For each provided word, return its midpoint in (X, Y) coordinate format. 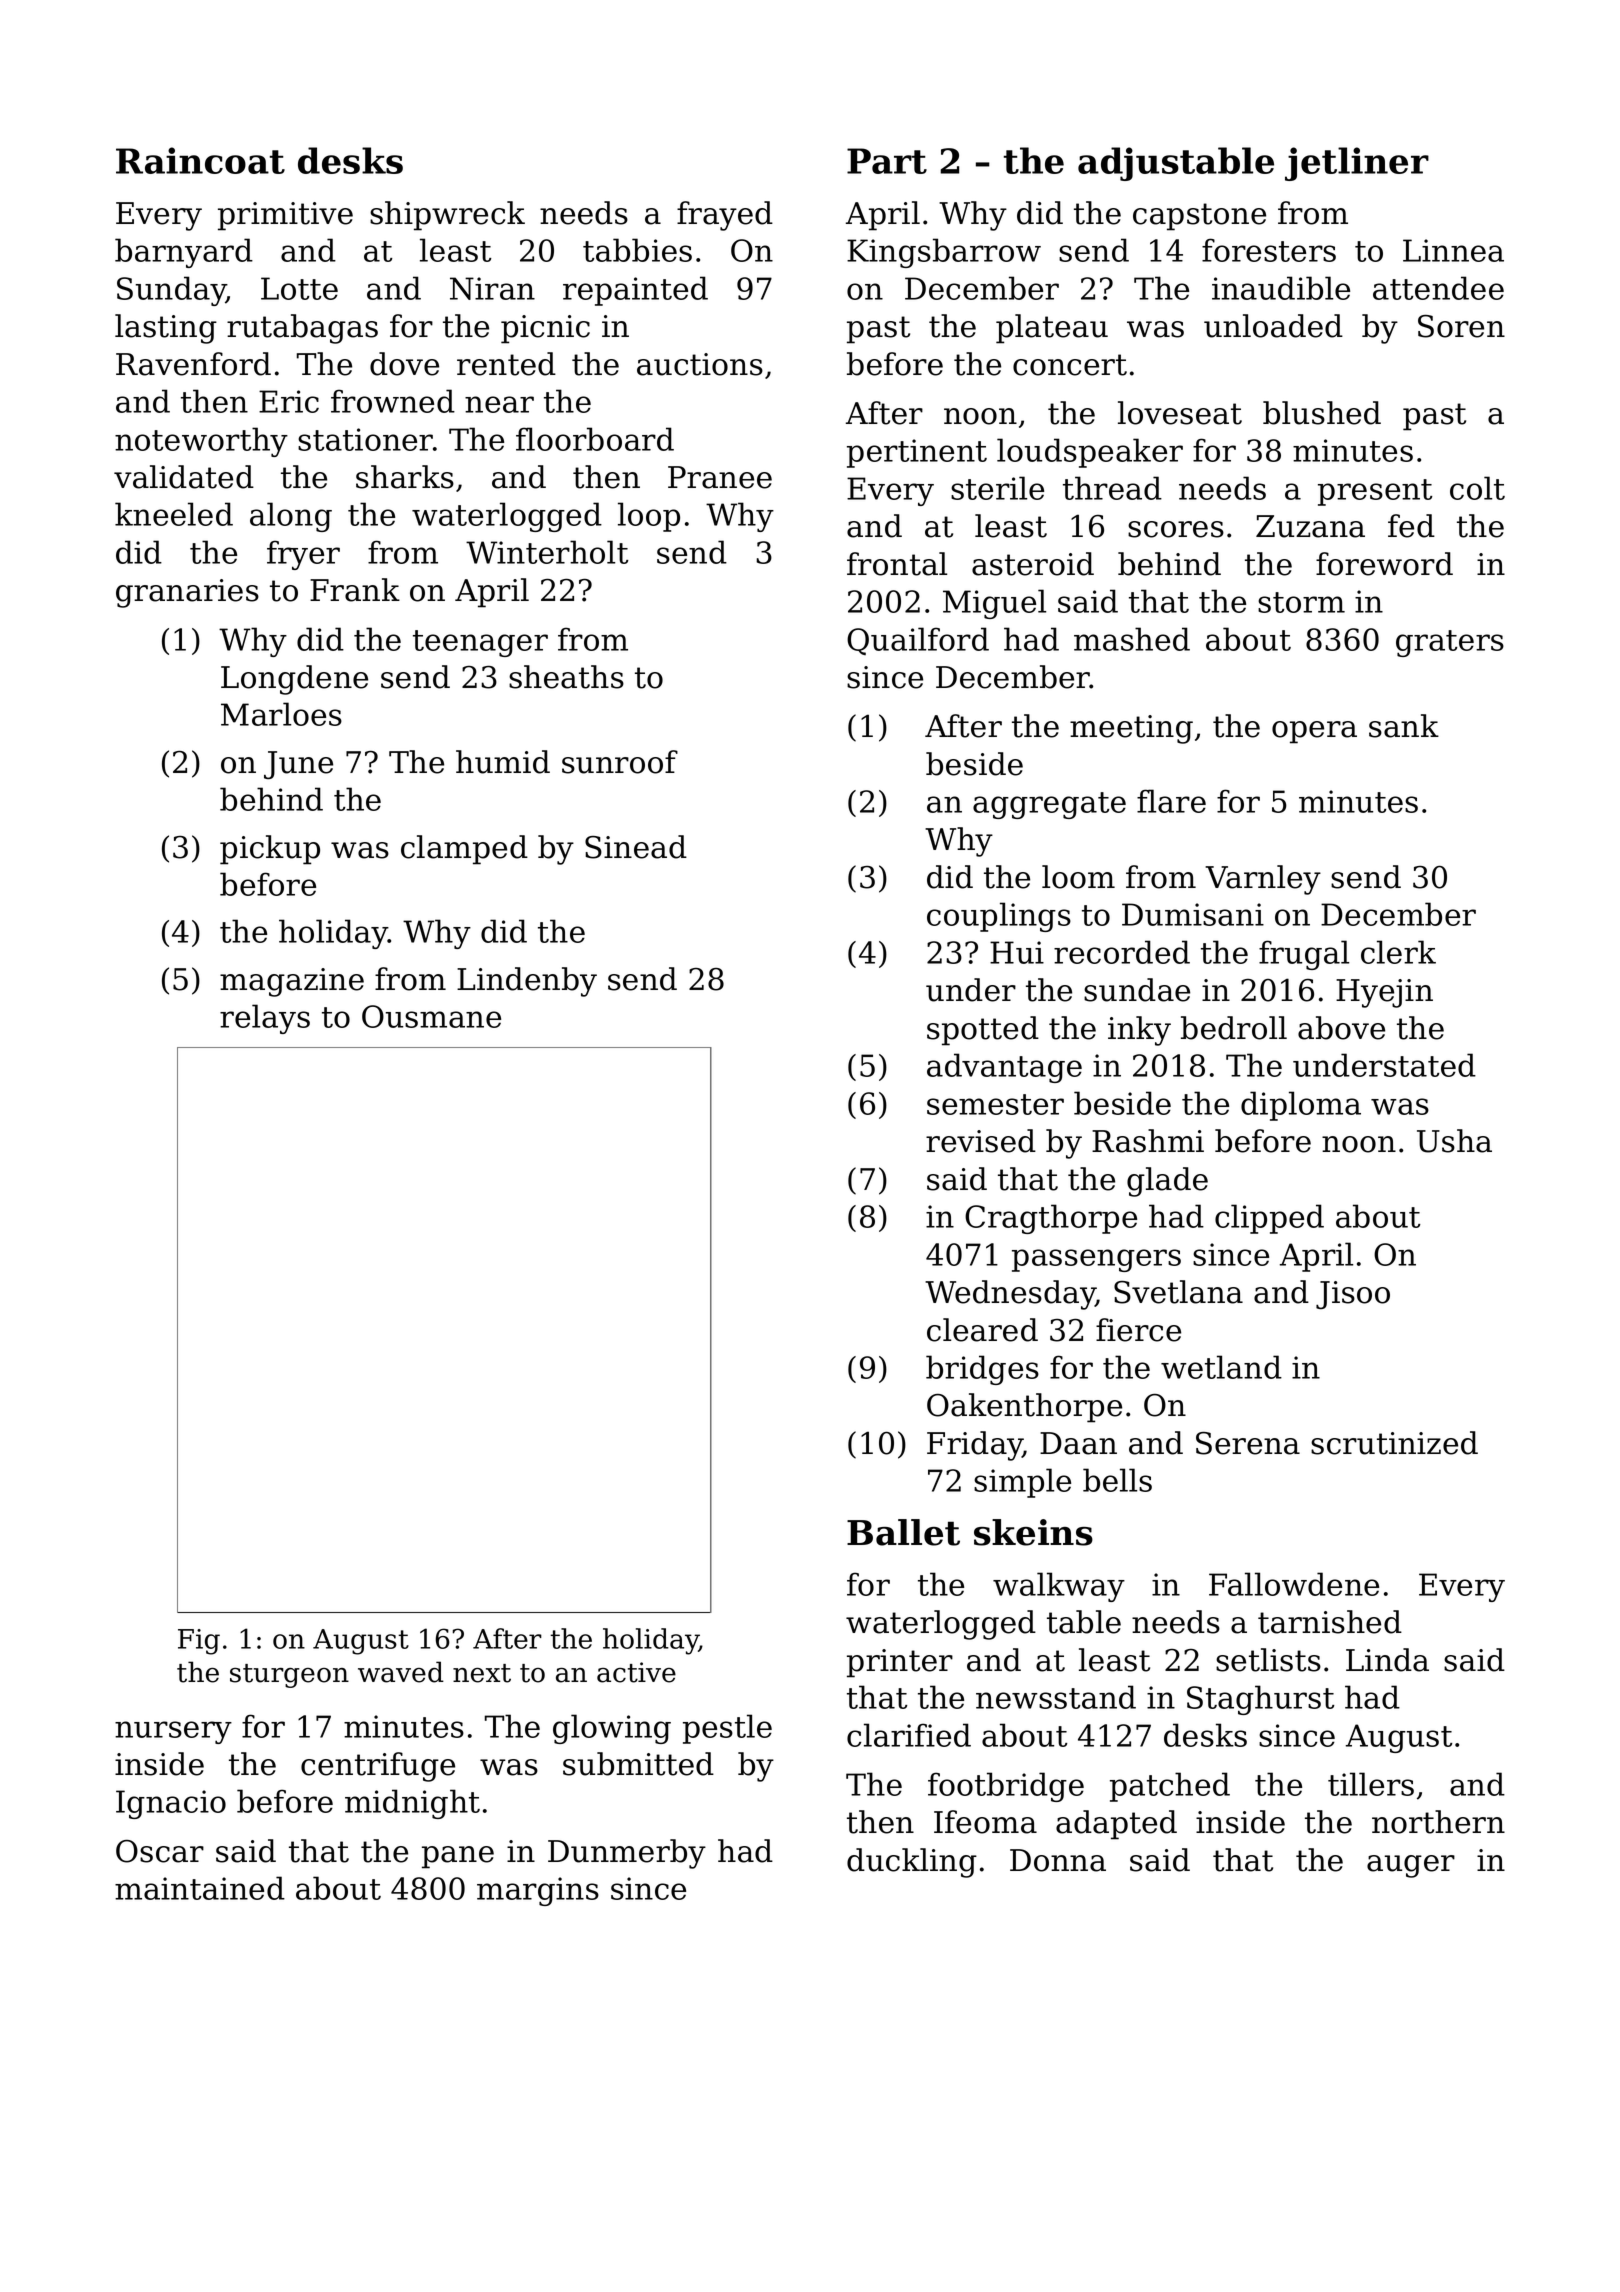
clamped (464, 850)
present (1375, 492)
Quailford (918, 641)
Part (887, 161)
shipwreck (447, 216)
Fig (199, 1642)
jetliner (1357, 164)
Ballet (903, 1532)
